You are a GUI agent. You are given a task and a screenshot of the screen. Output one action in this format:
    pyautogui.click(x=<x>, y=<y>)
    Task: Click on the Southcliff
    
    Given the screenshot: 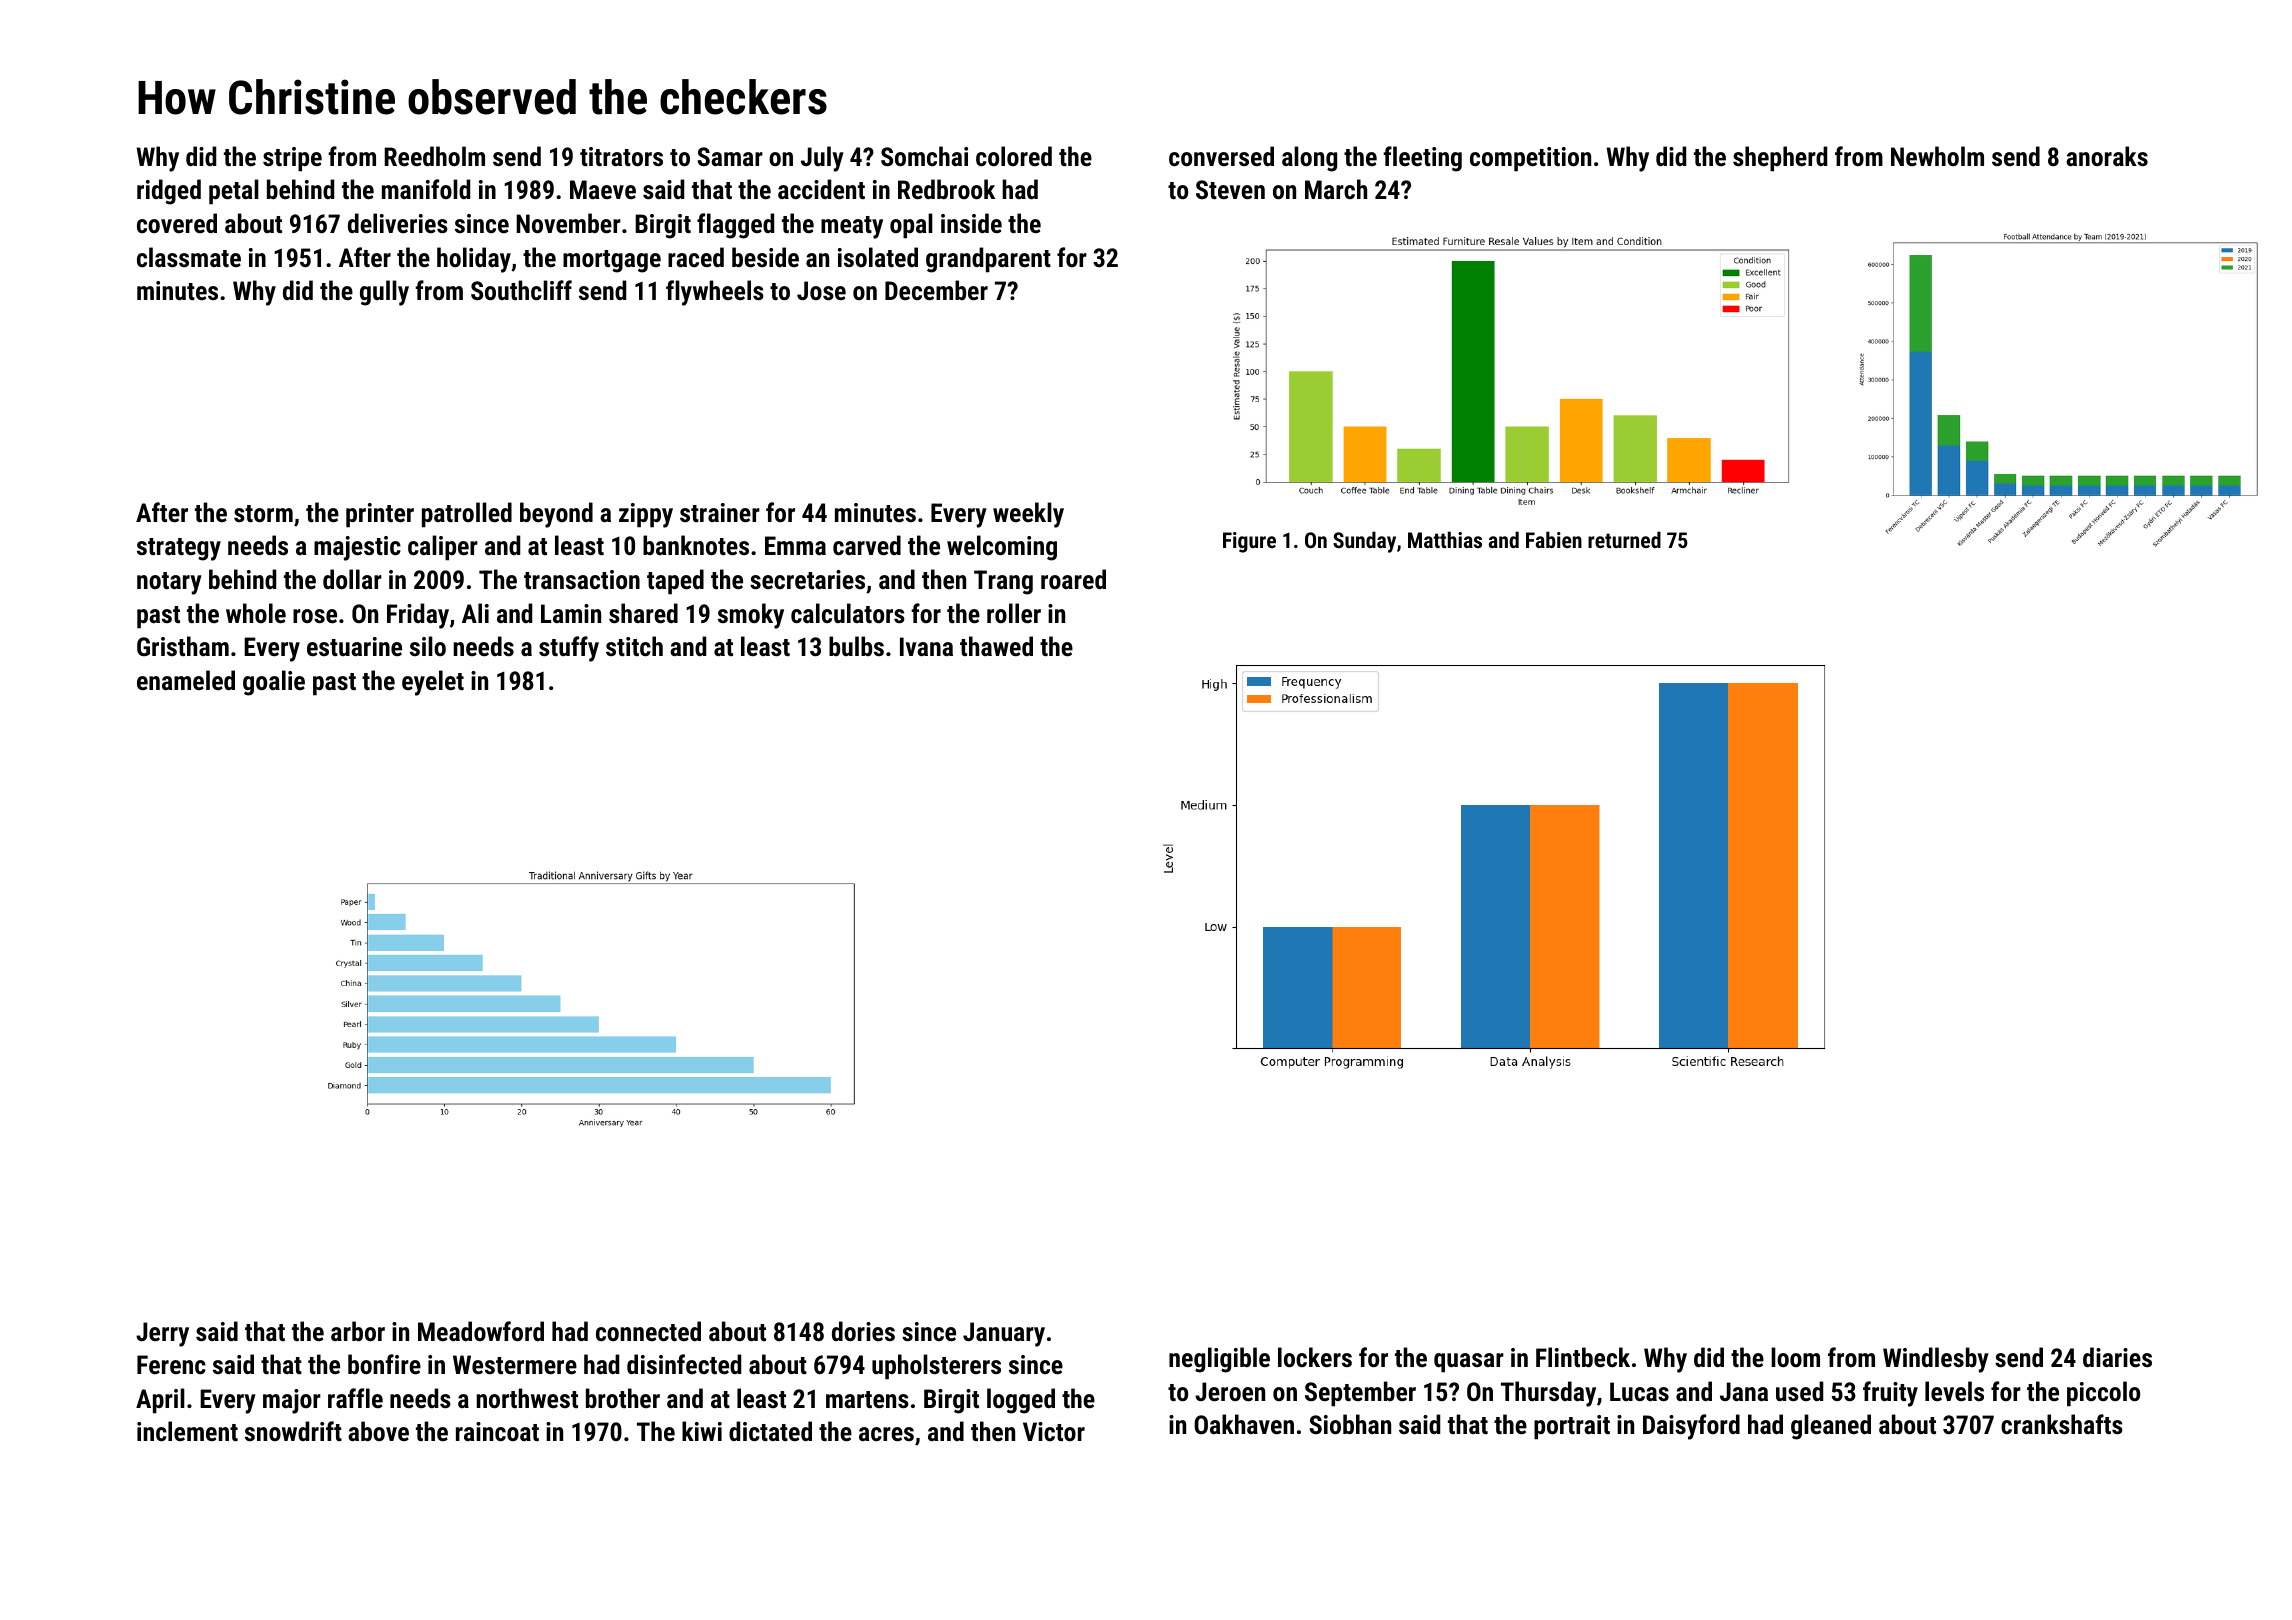 What is the action you would take?
    pyautogui.click(x=521, y=290)
